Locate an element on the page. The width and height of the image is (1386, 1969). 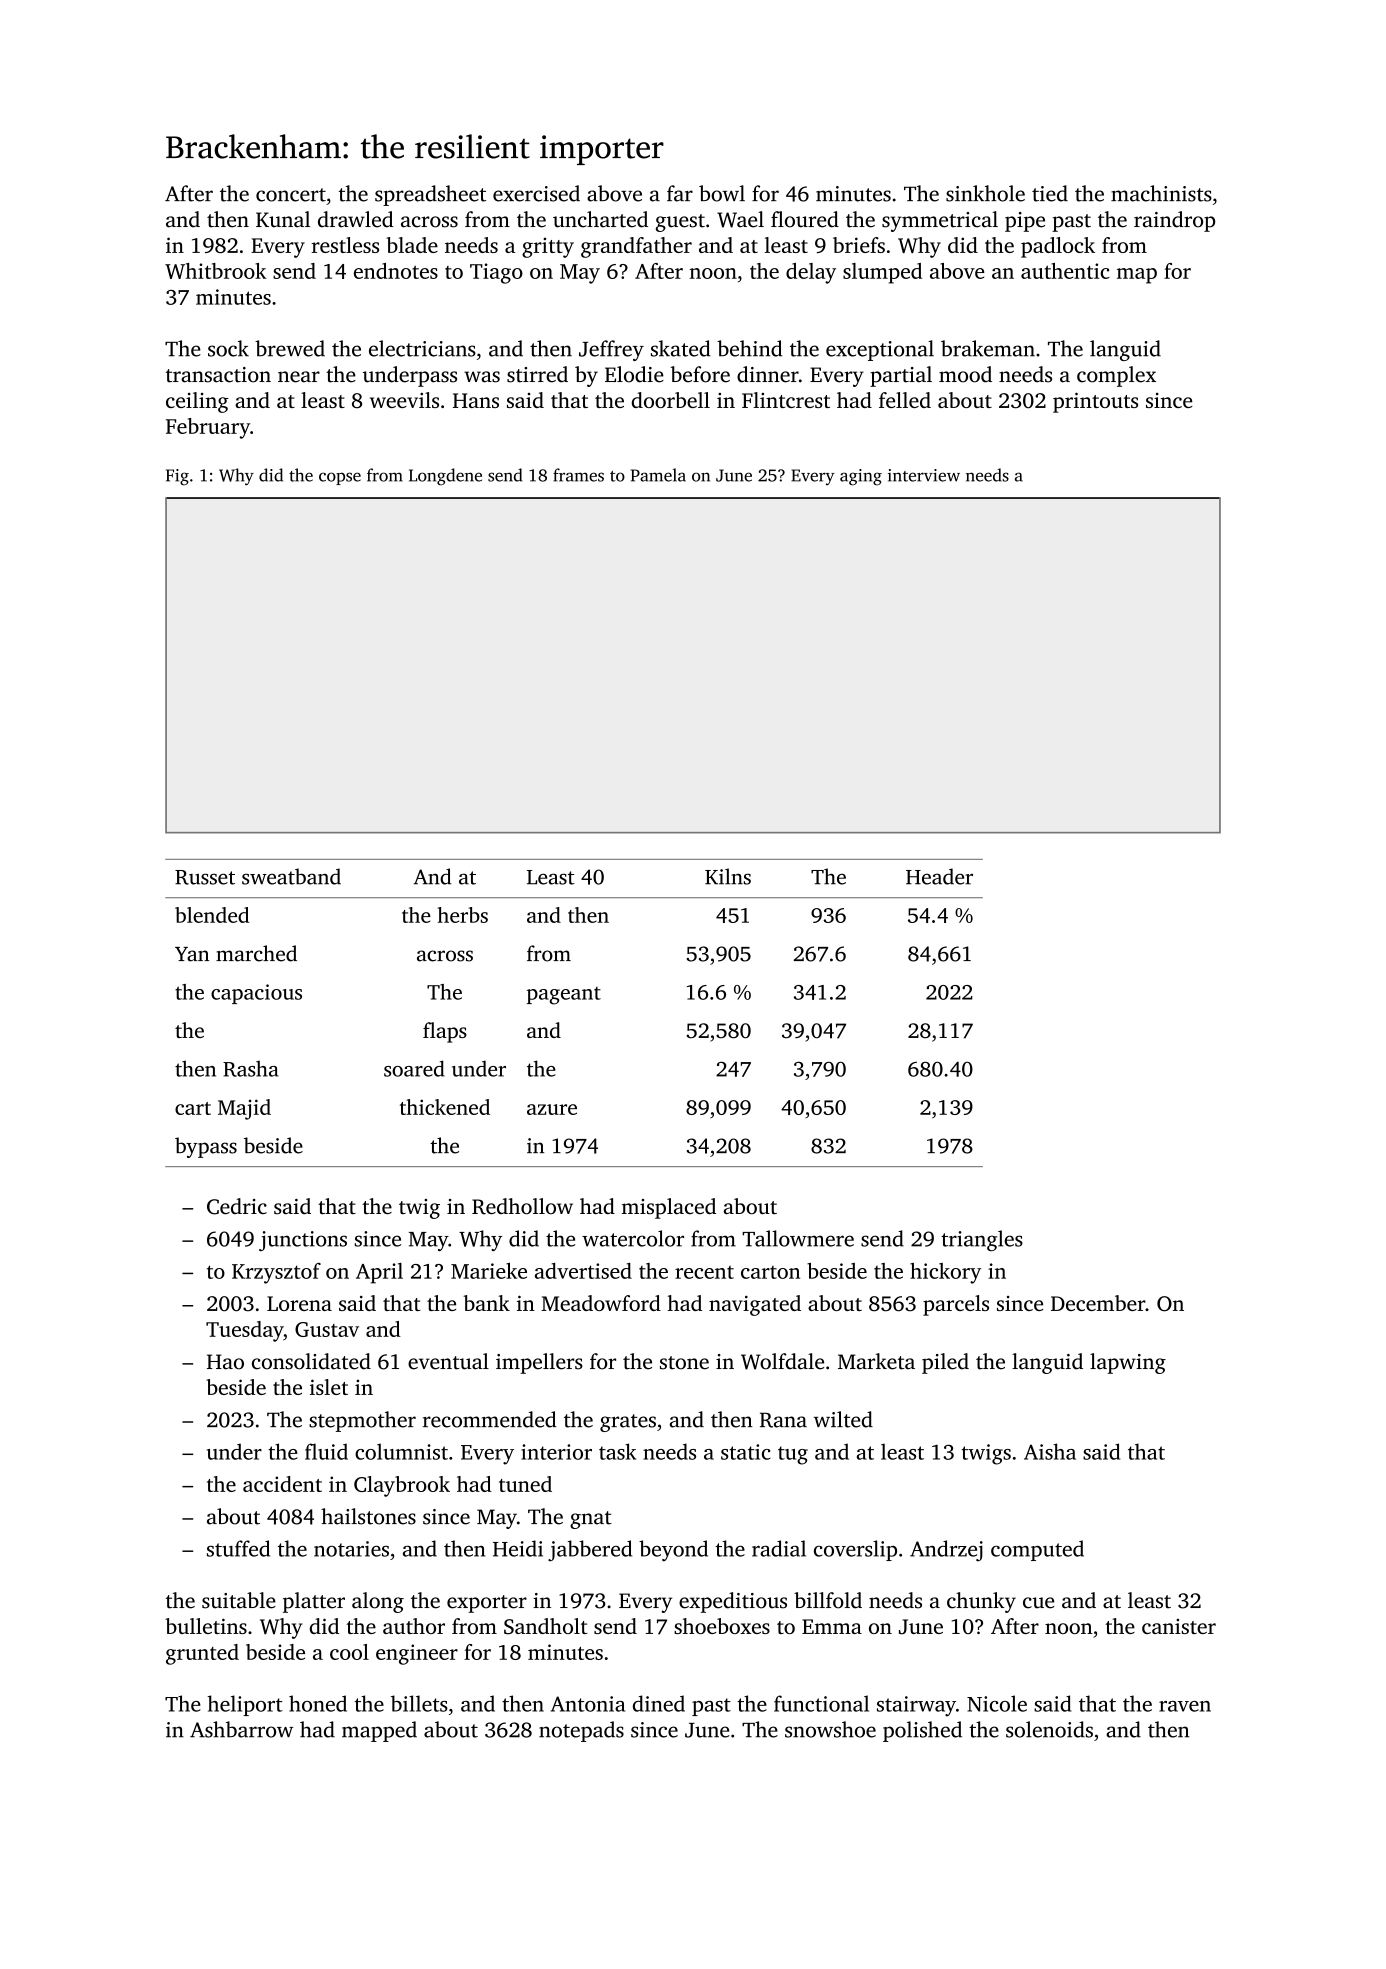
dinner is located at coordinates (768, 374).
